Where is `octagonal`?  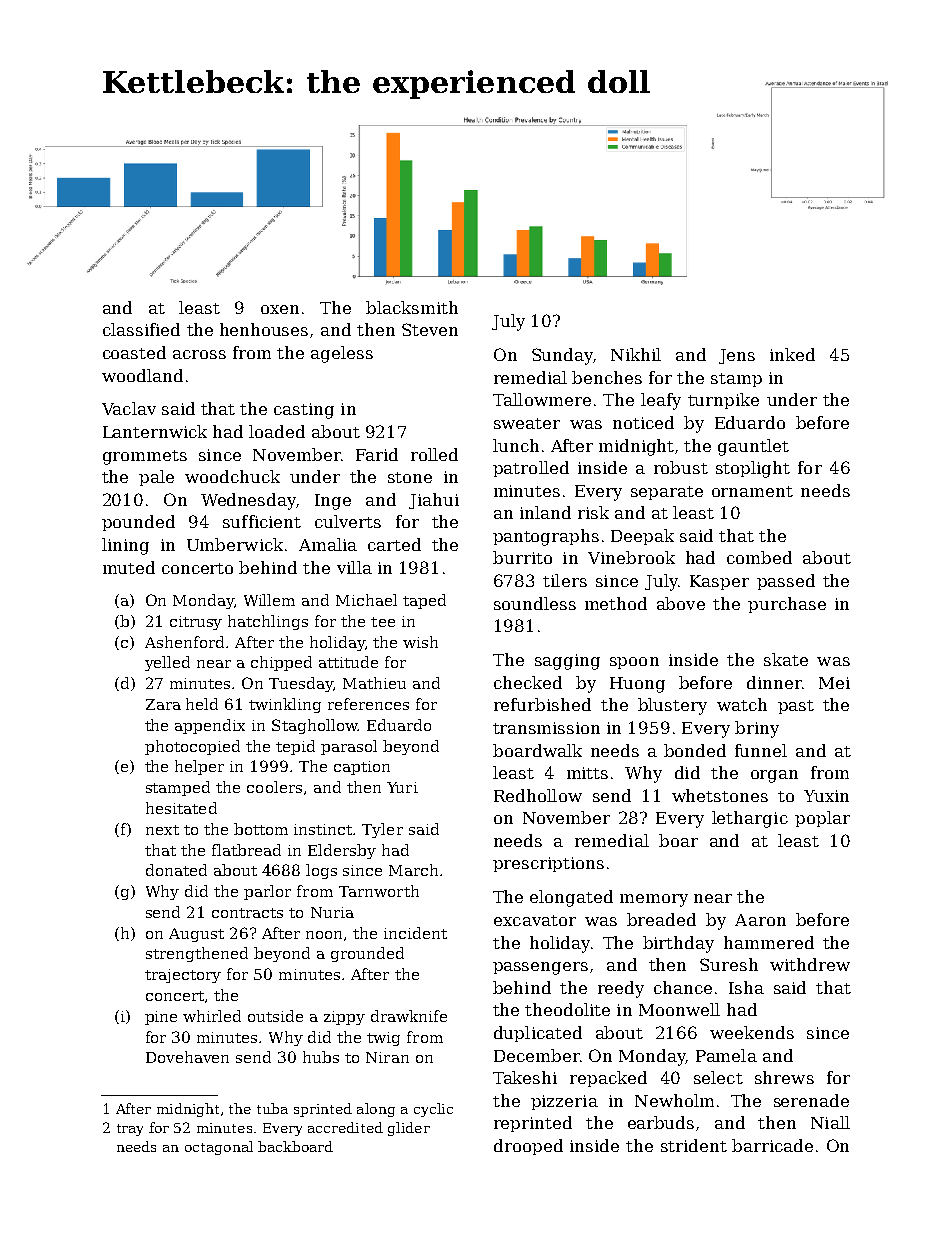
octagonal is located at coordinates (219, 1148).
